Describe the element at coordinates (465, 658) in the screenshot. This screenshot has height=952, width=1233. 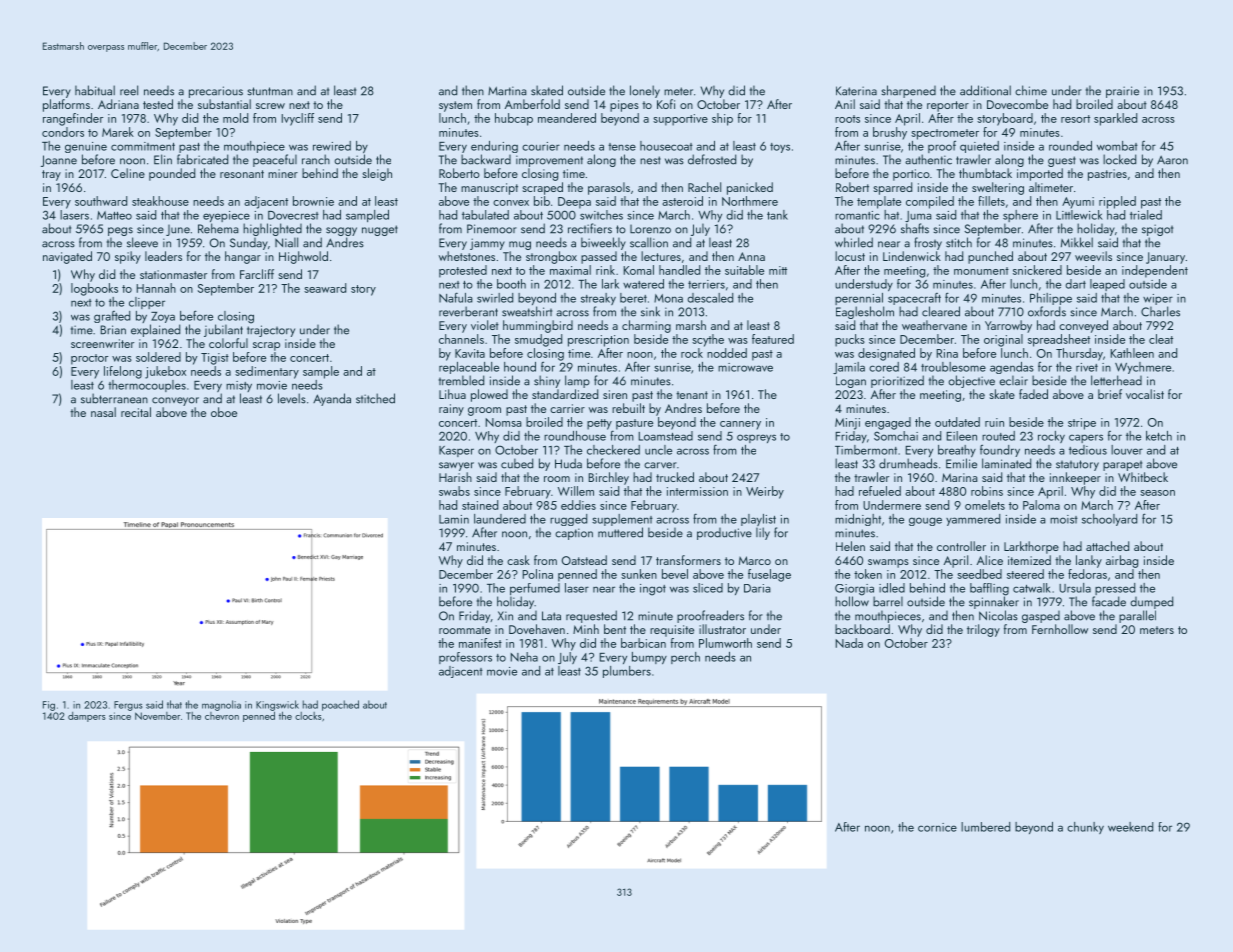
I see `professors` at that location.
